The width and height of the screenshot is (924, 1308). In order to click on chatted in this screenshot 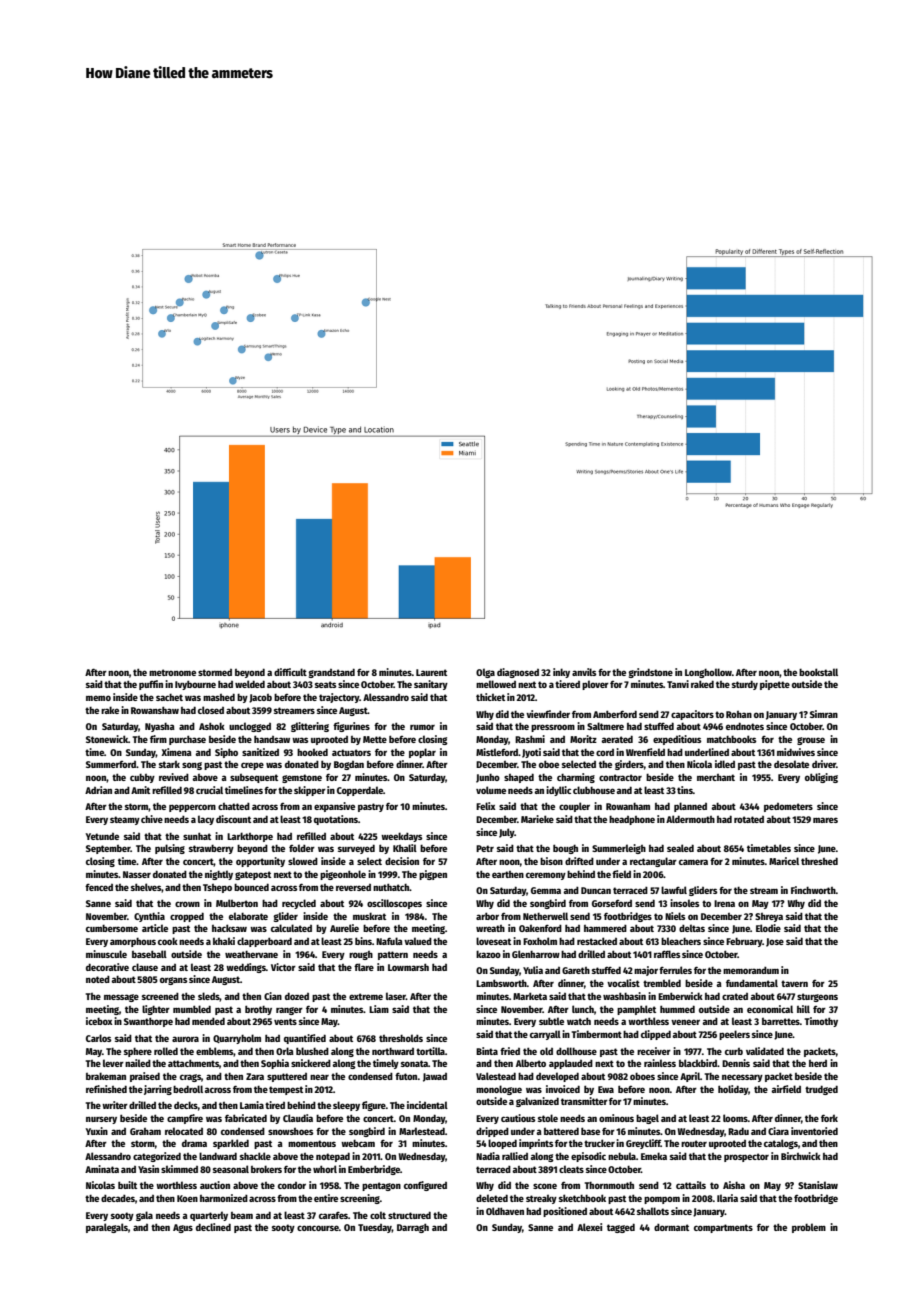, I will do `click(234, 806)`.
